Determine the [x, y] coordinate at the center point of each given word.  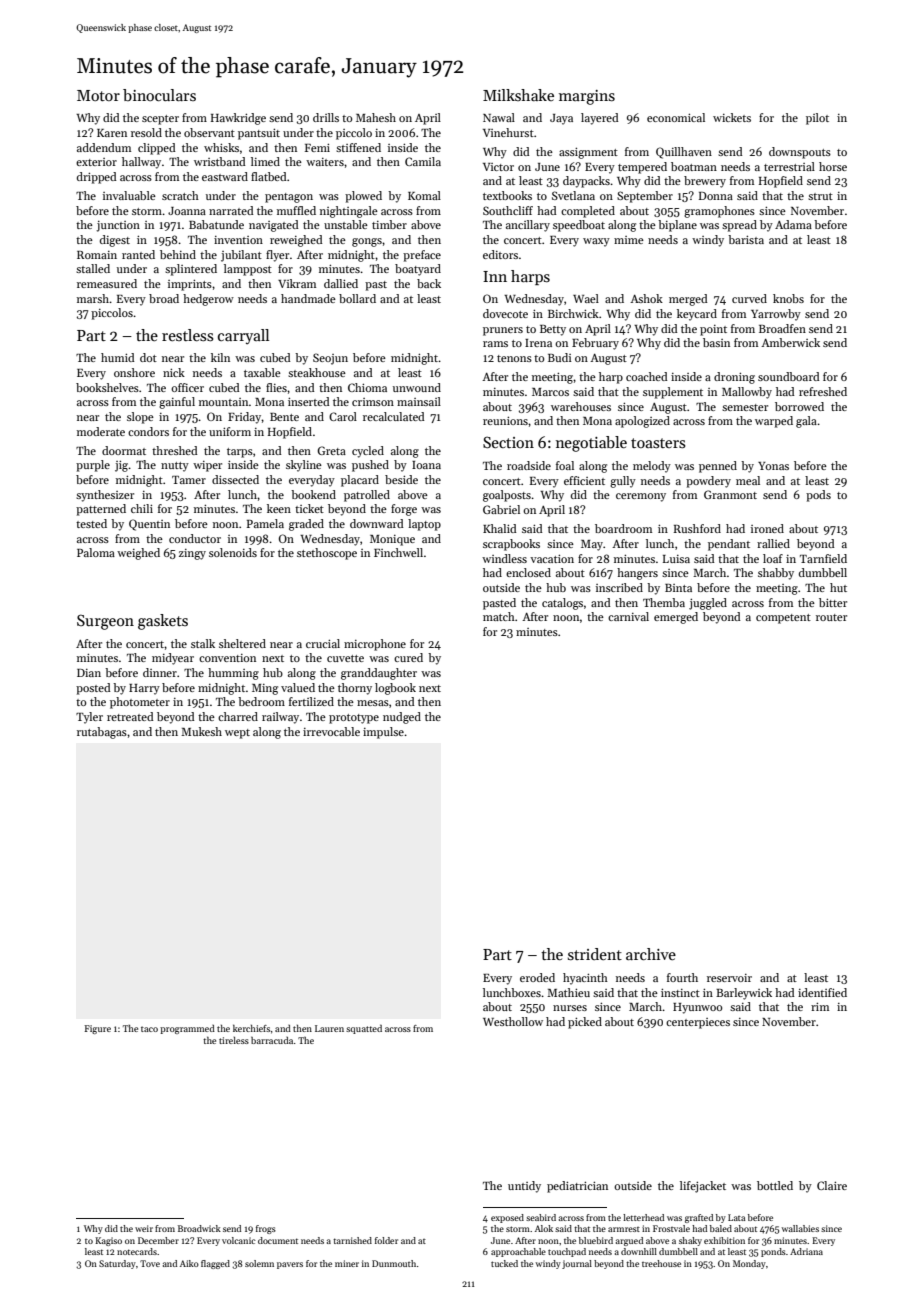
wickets [732, 117]
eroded [537, 977]
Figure [97, 1029]
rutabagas [102, 733]
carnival [628, 616]
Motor [98, 95]
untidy [524, 1187]
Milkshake [518, 95]
